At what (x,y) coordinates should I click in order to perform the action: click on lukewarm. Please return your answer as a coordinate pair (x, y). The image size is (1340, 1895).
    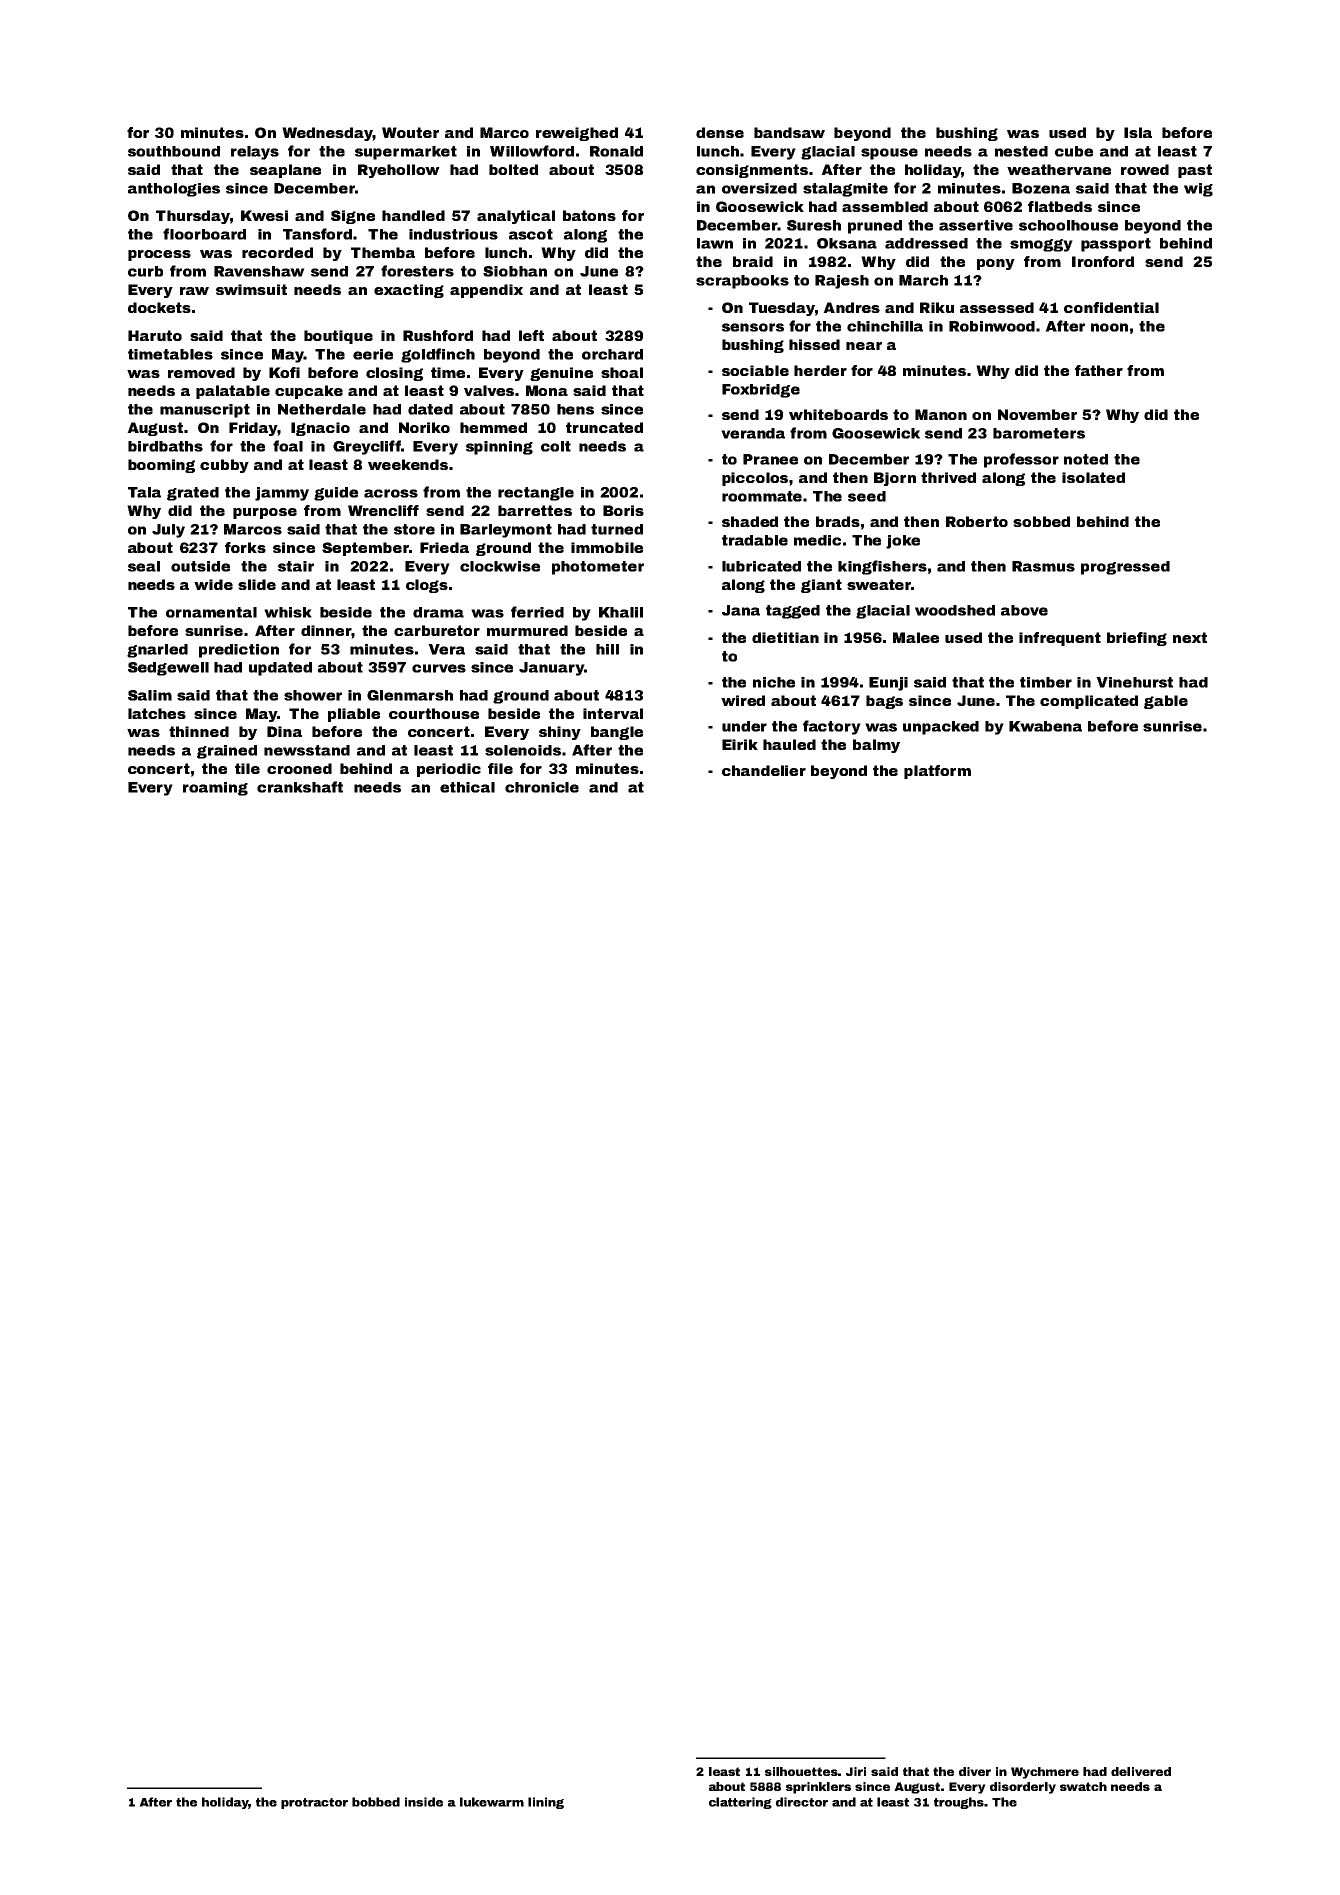
    Looking at the image, I should click on (492, 1802).
